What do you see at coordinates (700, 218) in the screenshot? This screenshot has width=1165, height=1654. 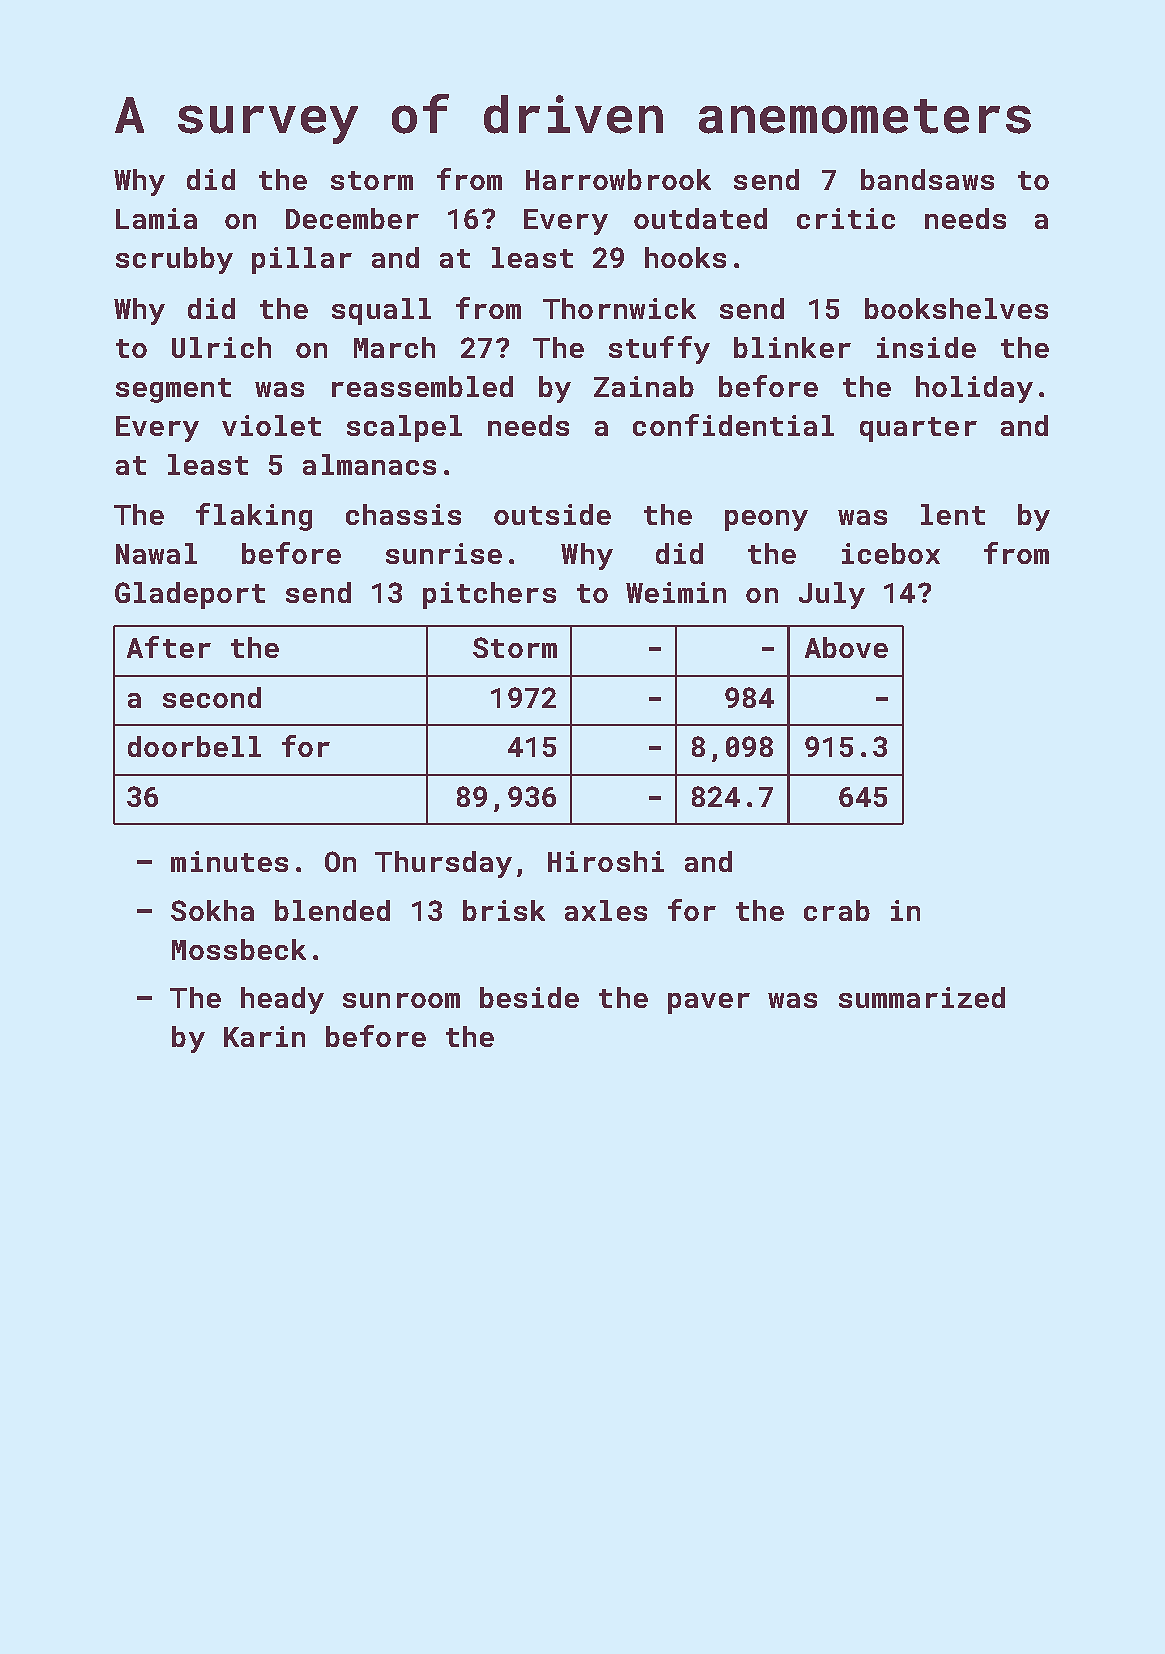 I see `outdated` at bounding box center [700, 218].
